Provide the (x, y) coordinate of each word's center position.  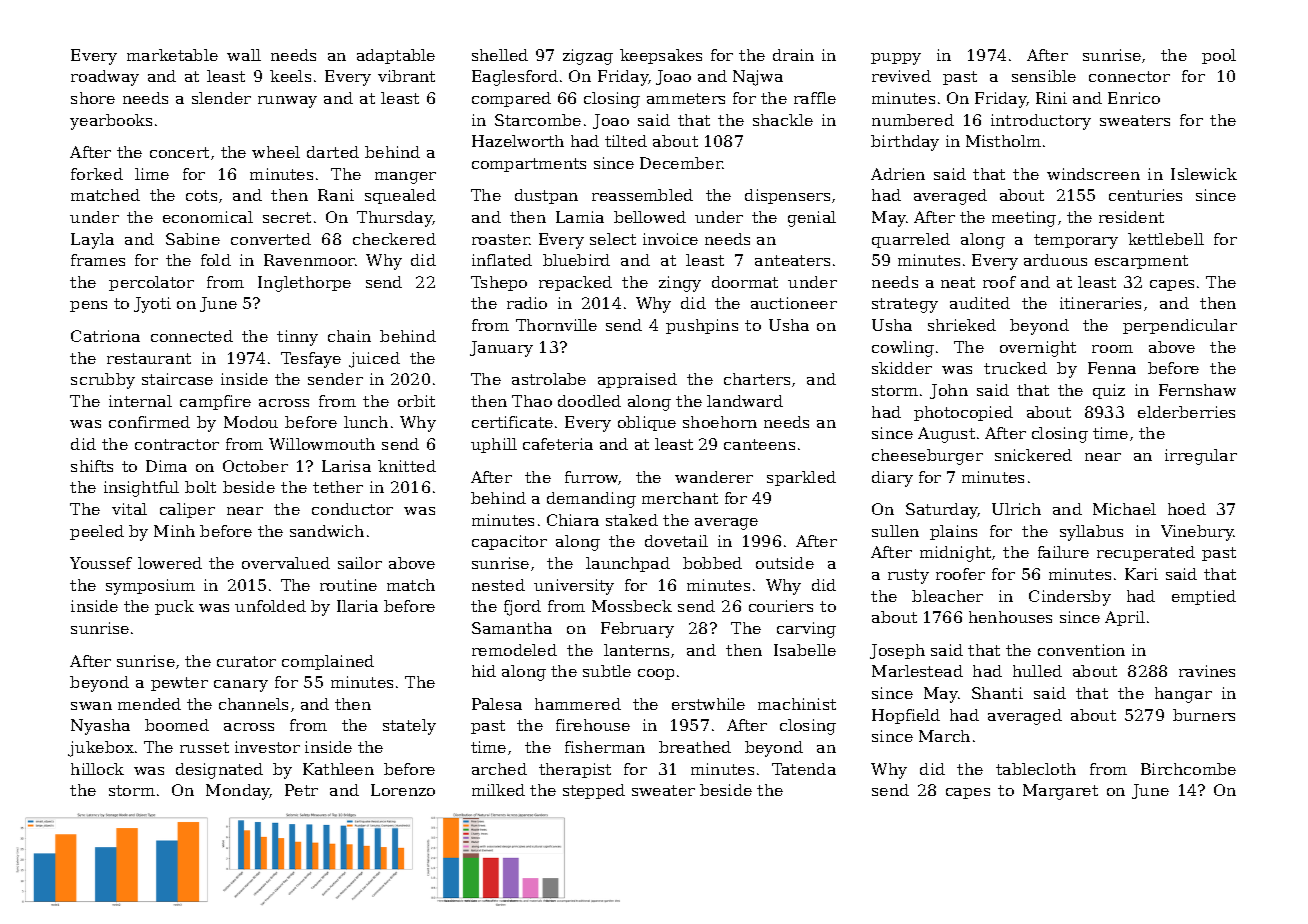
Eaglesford (515, 78)
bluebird (576, 260)
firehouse (593, 725)
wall (244, 55)
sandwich (327, 531)
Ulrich (1016, 509)
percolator (151, 283)
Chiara (573, 520)
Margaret (1060, 792)
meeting (1024, 219)
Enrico (1134, 98)
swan (91, 706)
